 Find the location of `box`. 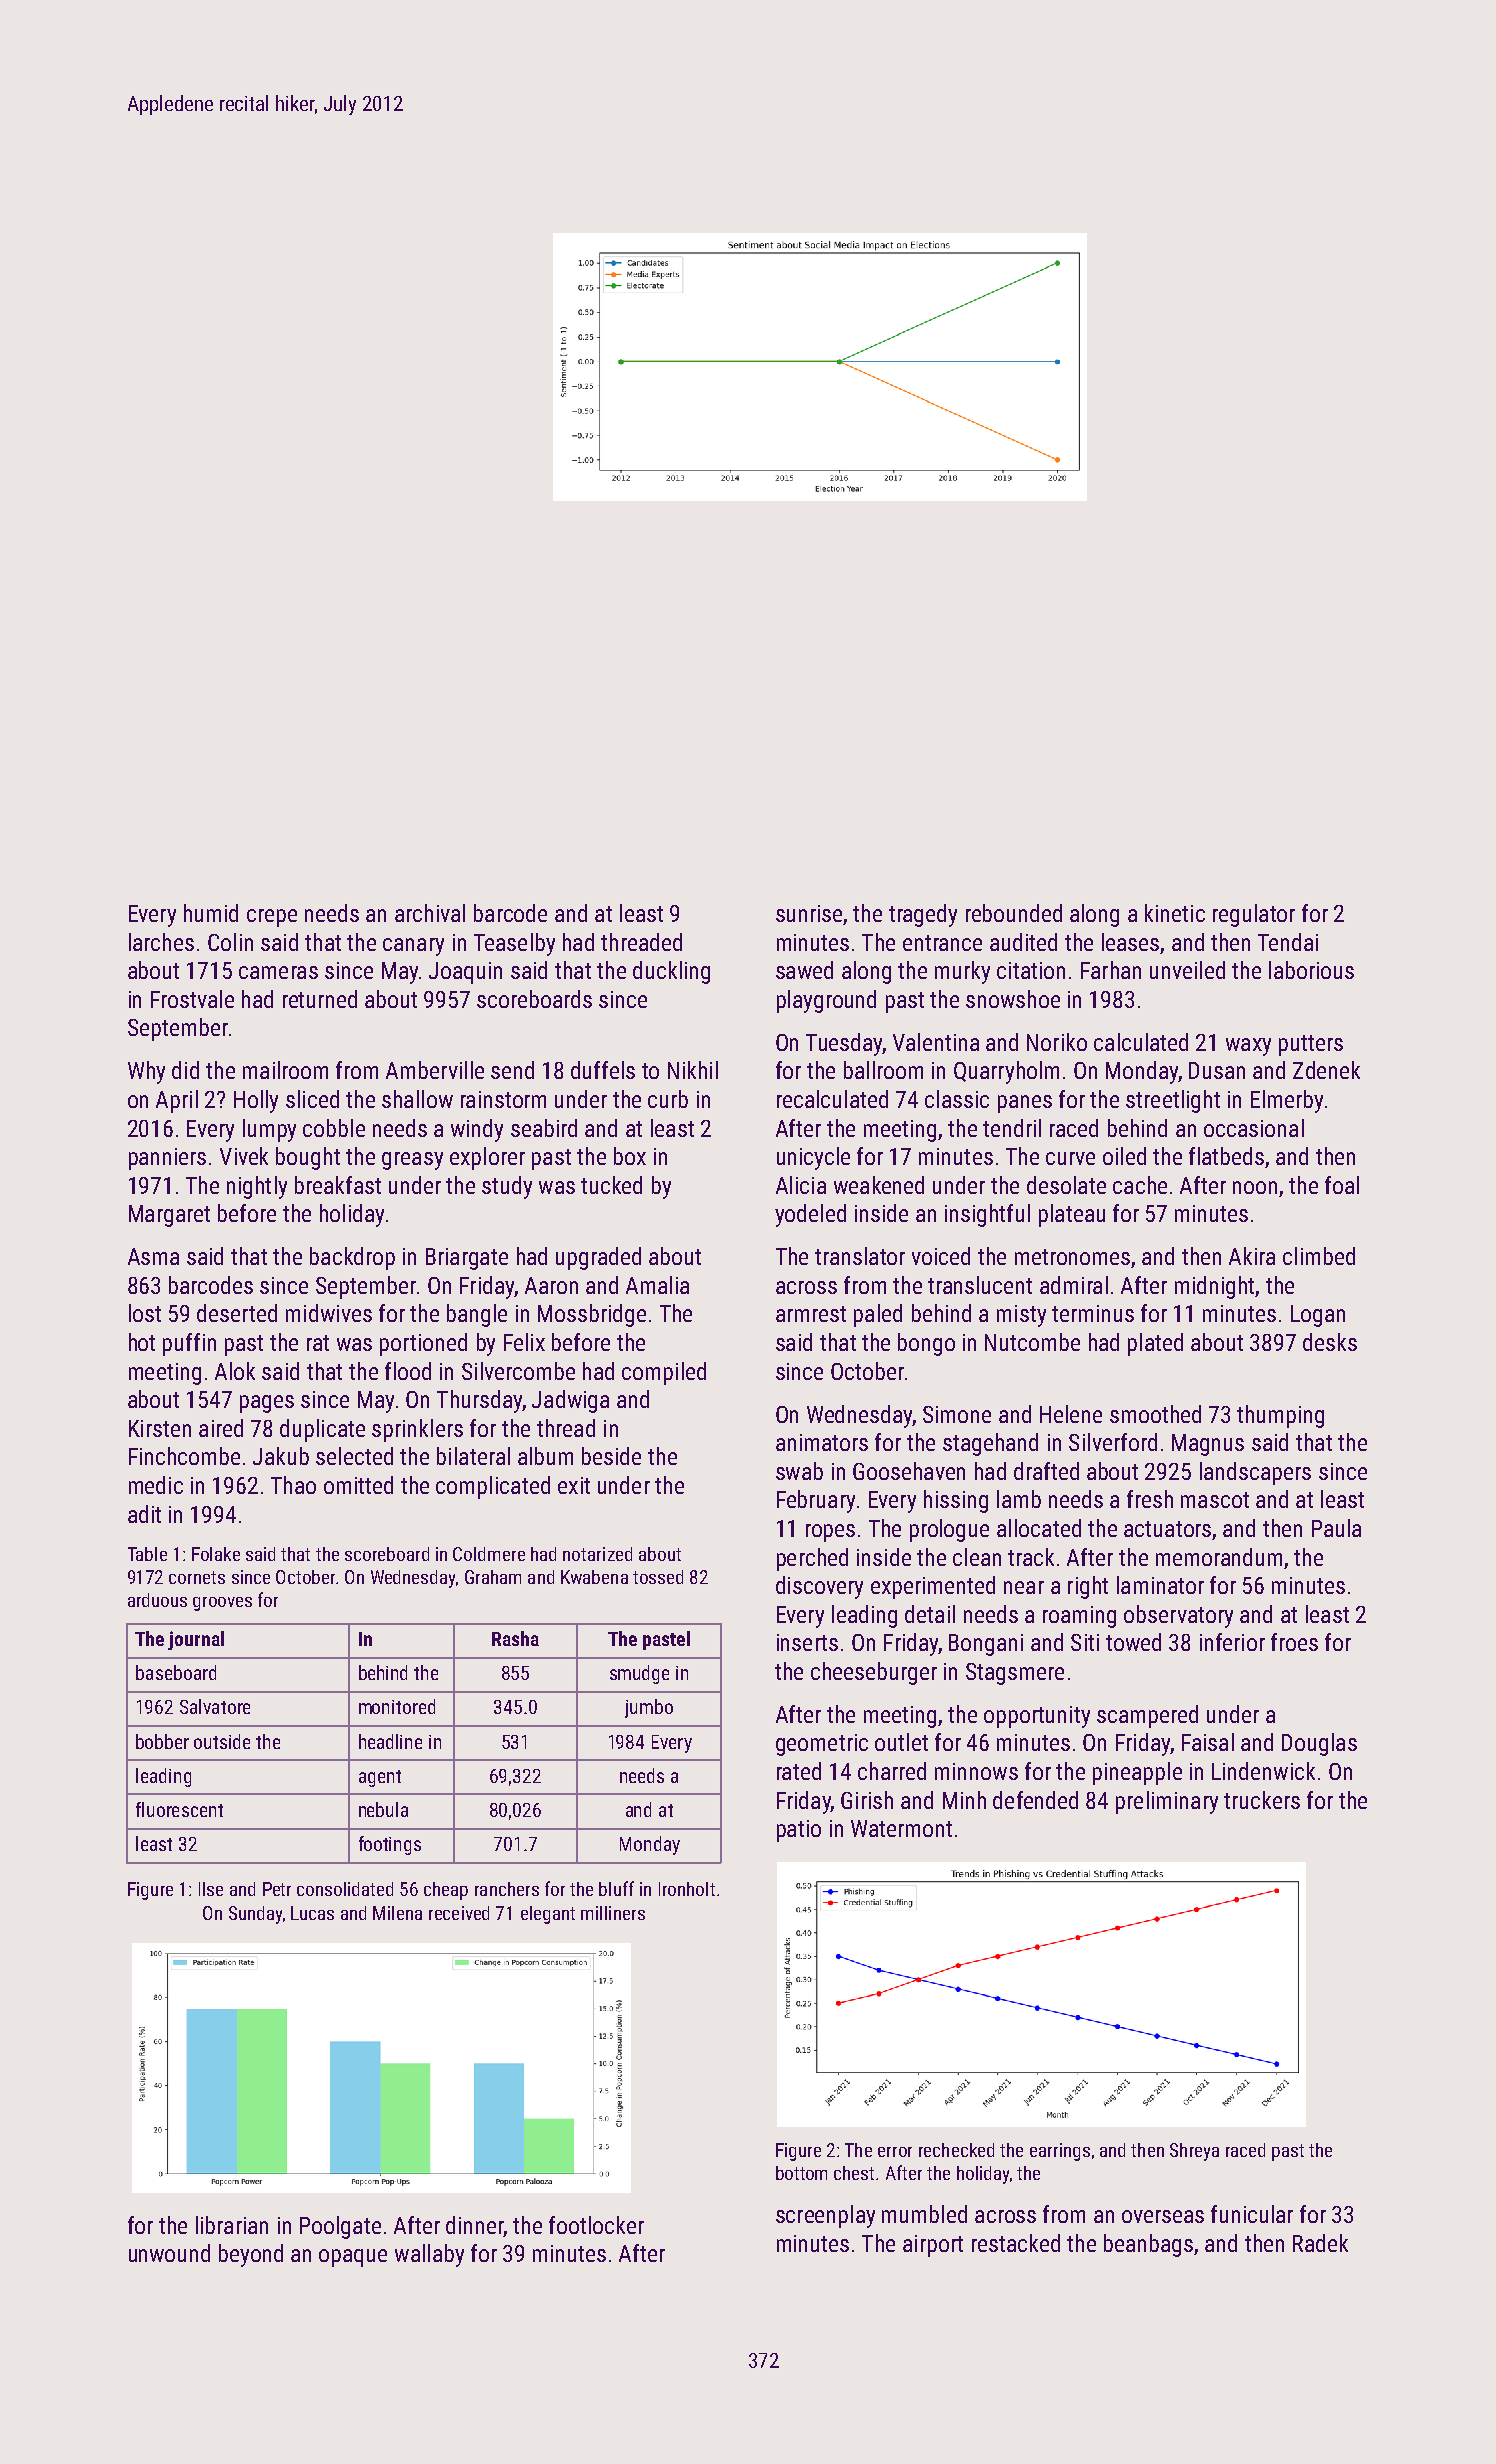

box is located at coordinates (630, 1156).
